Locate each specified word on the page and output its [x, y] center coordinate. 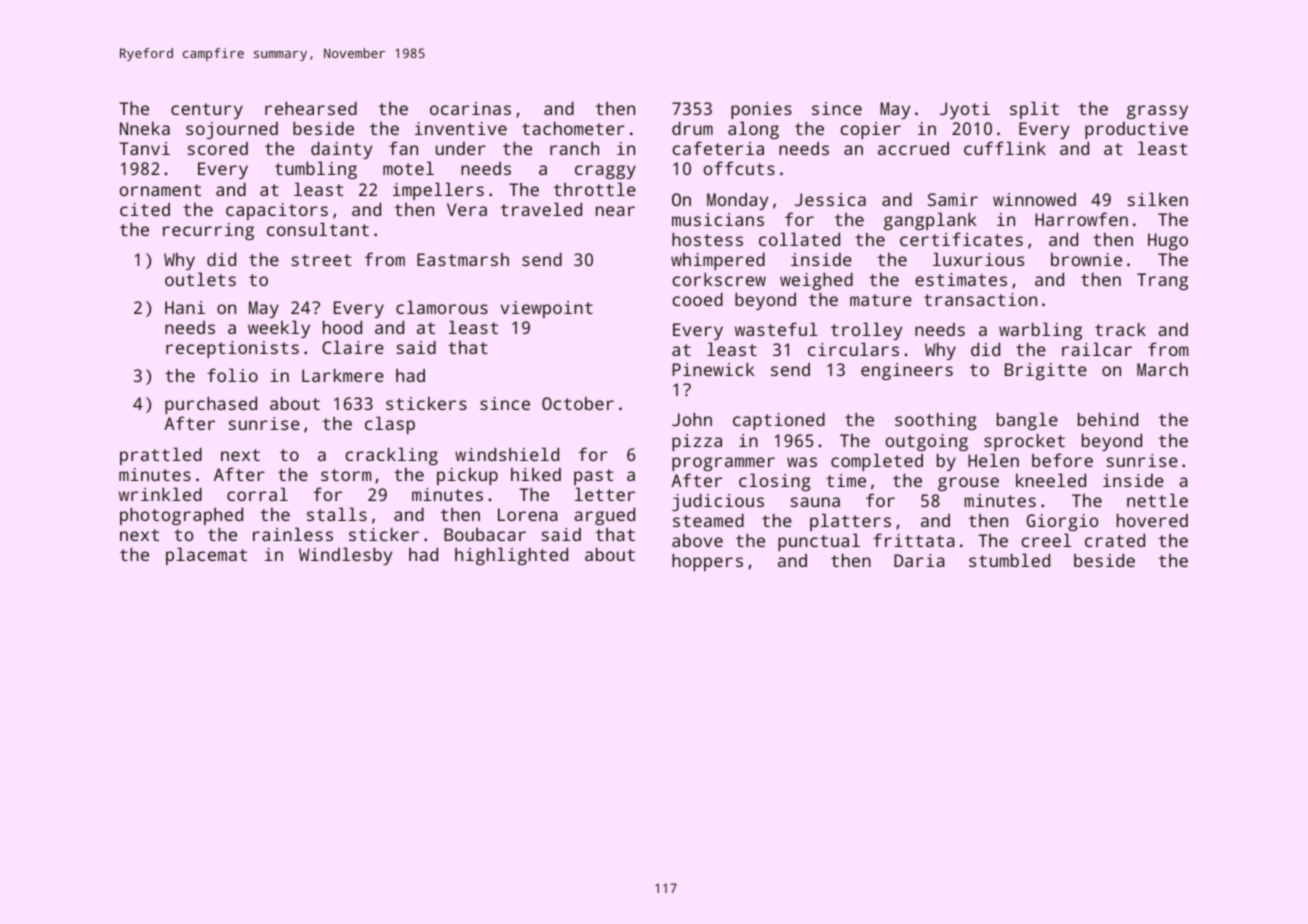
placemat [206, 556]
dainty [341, 150]
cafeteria [718, 148]
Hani [185, 307]
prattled [161, 456]
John [692, 419]
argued [604, 516]
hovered [1152, 520]
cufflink [1005, 148]
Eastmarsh [463, 259]
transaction [980, 299]
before [1062, 460]
